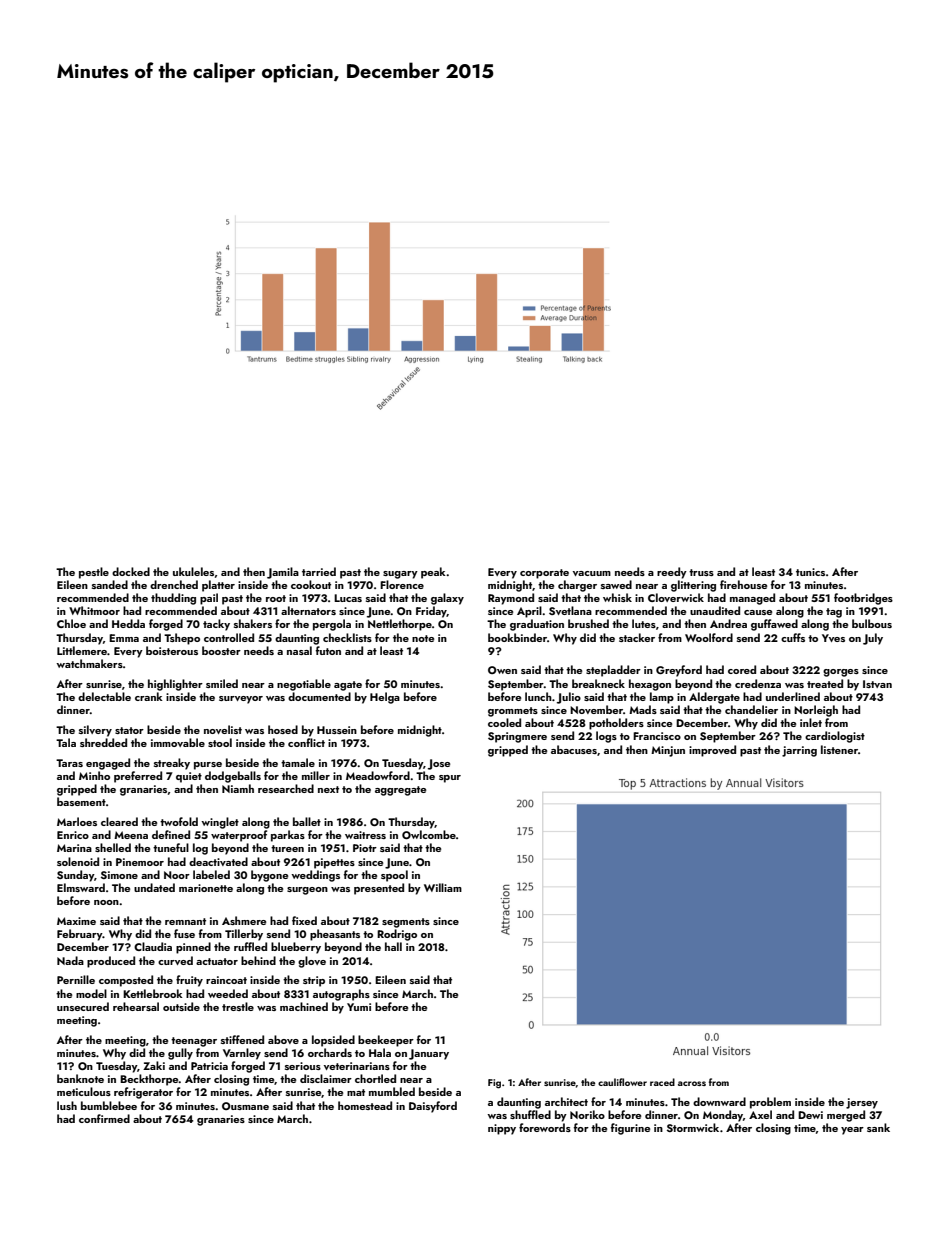 Image resolution: width=952 pixels, height=1233 pixels. What do you see at coordinates (94, 573) in the document?
I see `pestle` at bounding box center [94, 573].
